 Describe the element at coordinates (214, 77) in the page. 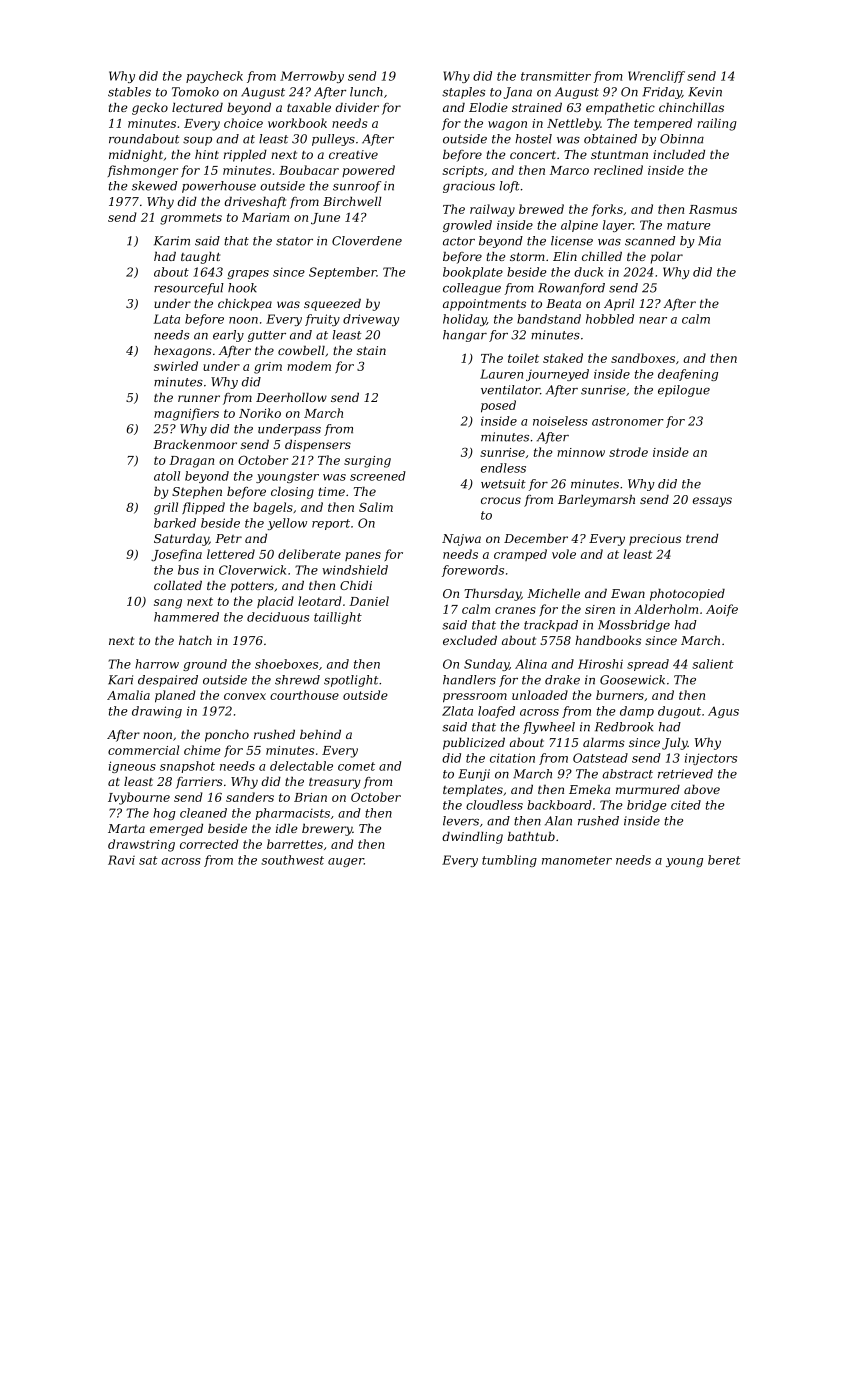

I see `paycheck` at that location.
